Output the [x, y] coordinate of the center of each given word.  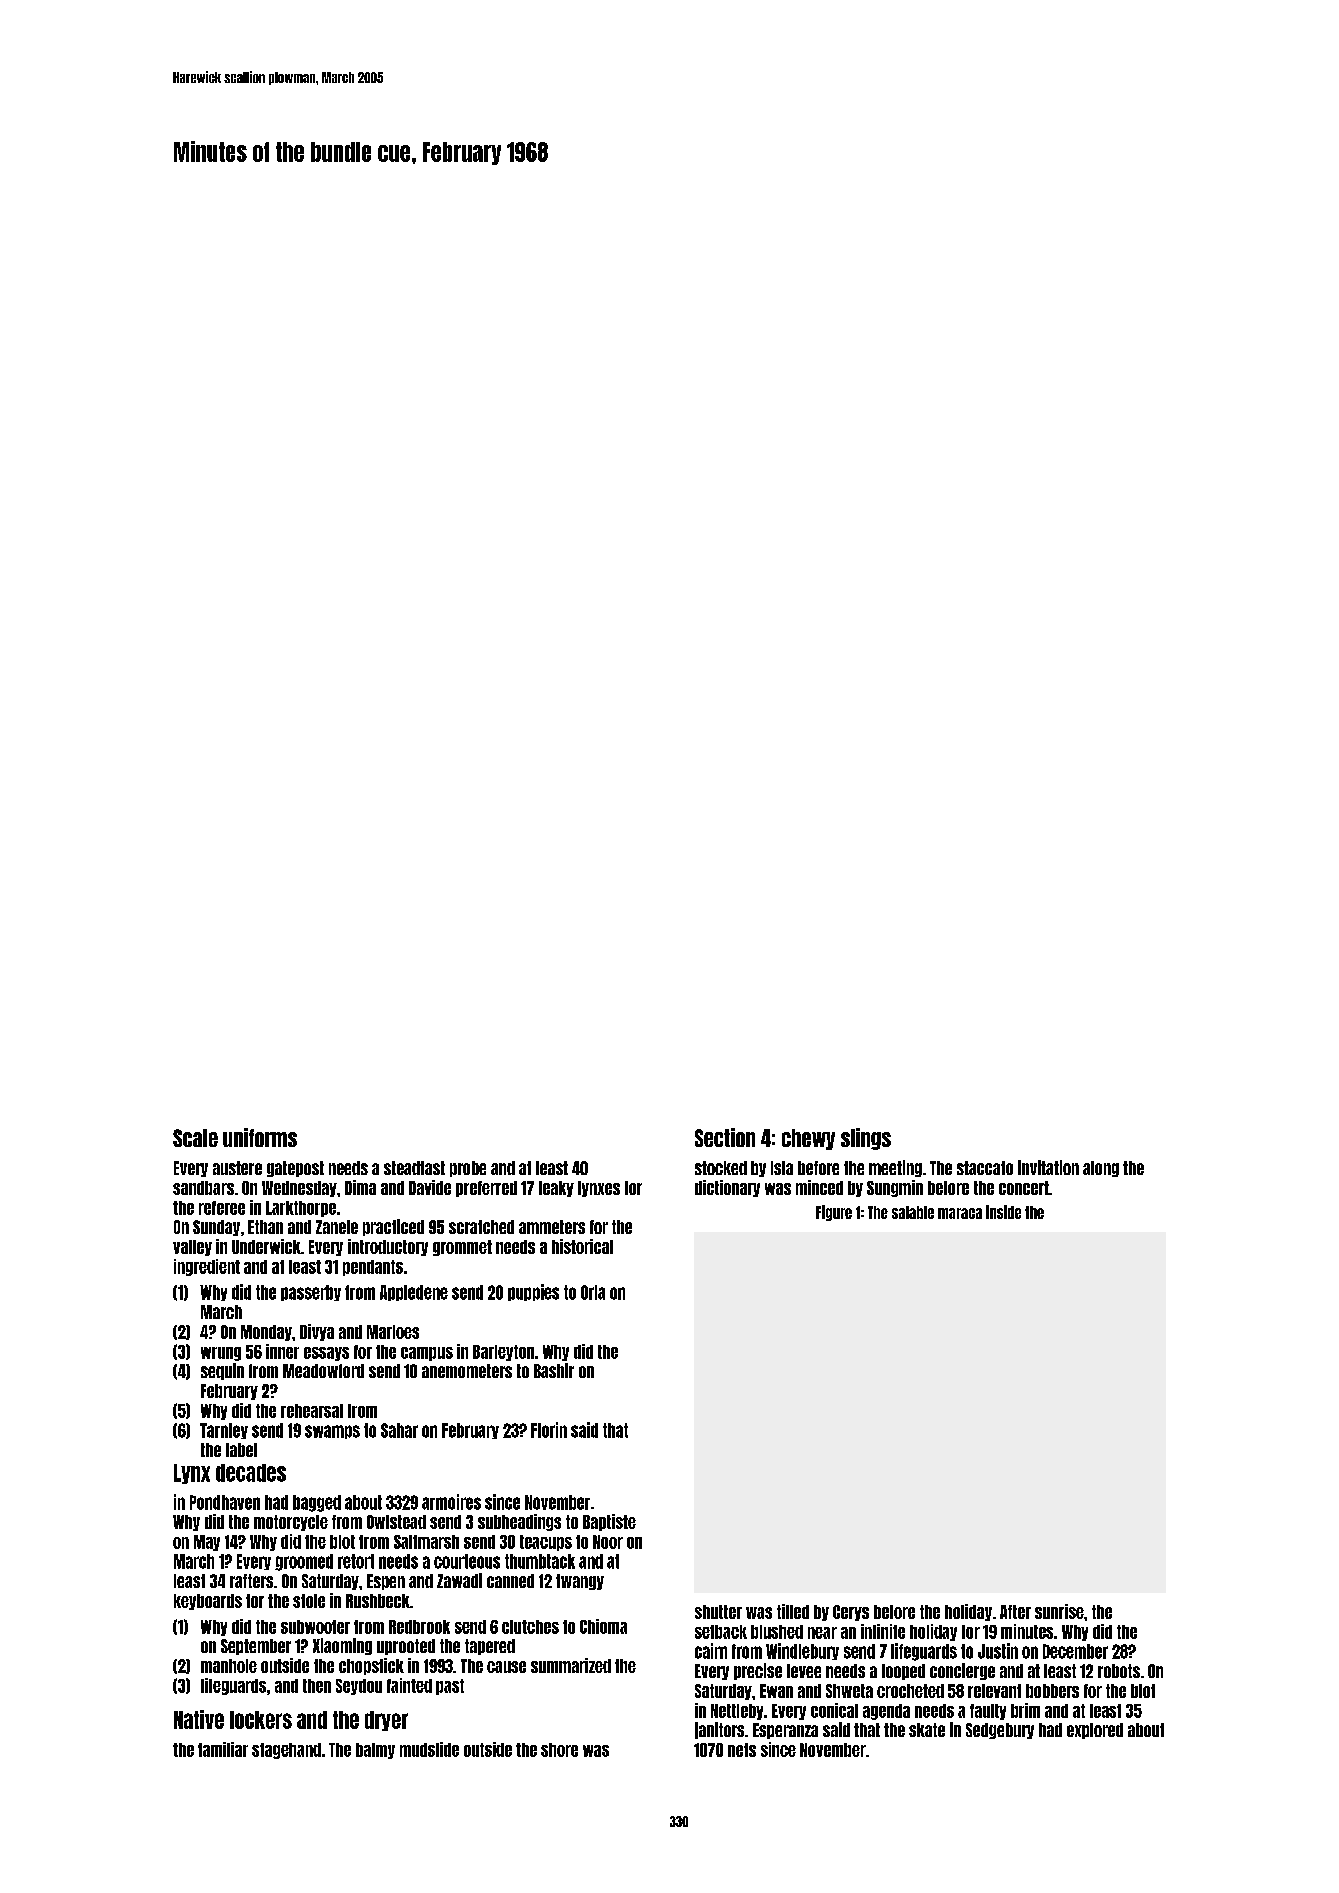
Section [725, 1137]
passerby [311, 1293]
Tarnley [224, 1431]
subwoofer [315, 1627]
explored [1095, 1731]
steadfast [414, 1168]
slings [866, 1139]
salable [913, 1212]
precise [758, 1671]
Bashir [554, 1370]
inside [1003, 1212]
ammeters [552, 1227]
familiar [223, 1749]
